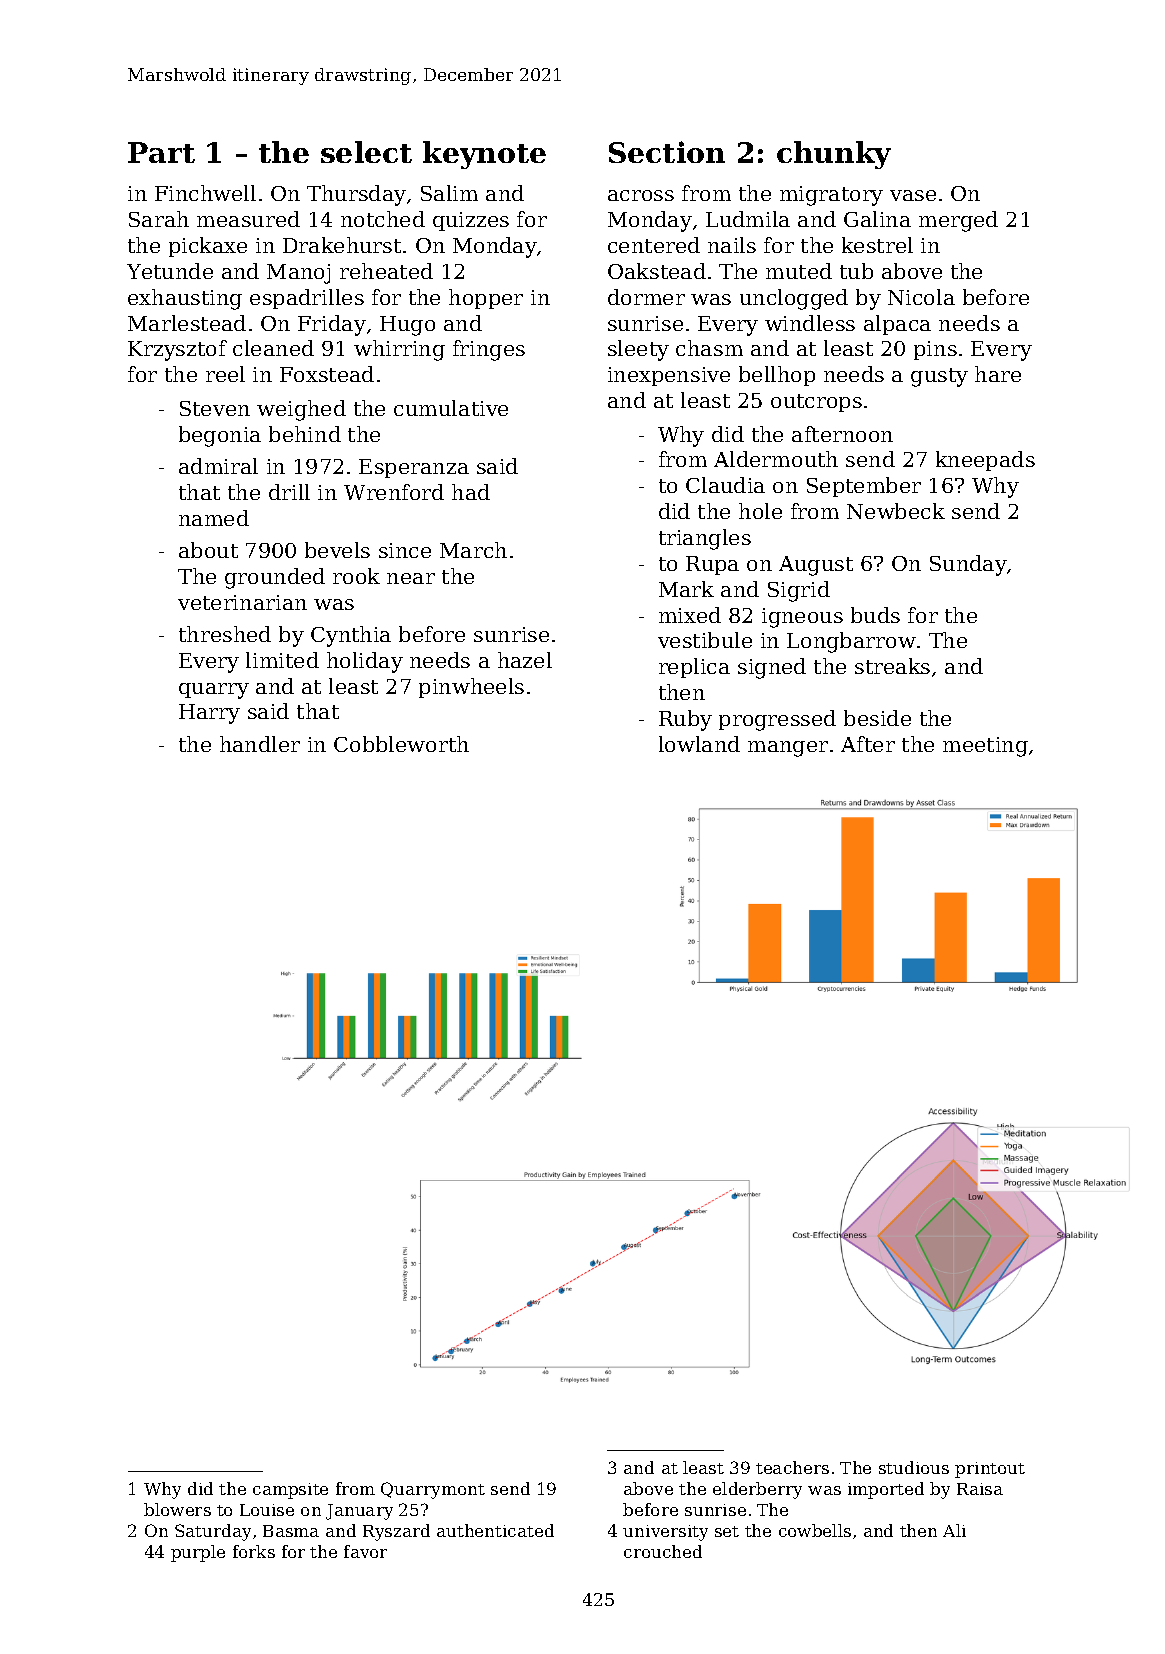  What do you see at coordinates (815, 1530) in the image?
I see `cowbells` at bounding box center [815, 1530].
